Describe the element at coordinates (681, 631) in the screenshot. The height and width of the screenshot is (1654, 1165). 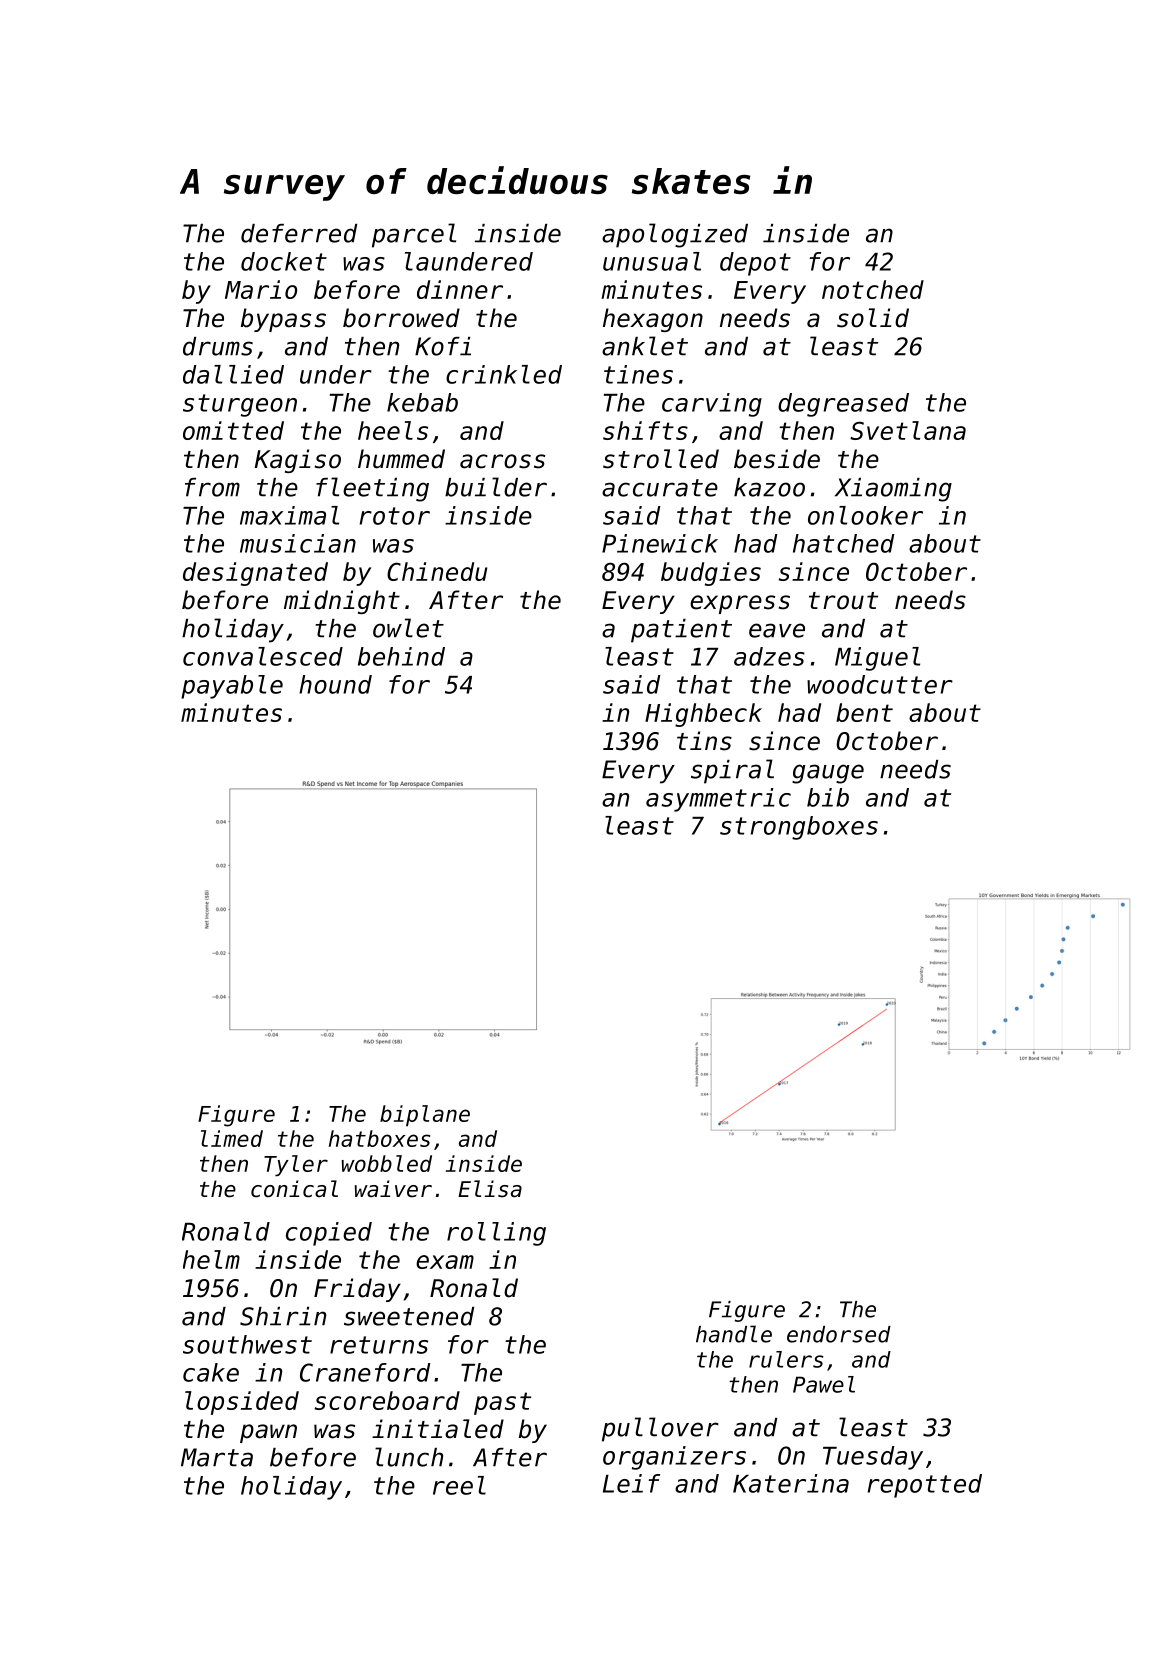
I see `patient` at that location.
